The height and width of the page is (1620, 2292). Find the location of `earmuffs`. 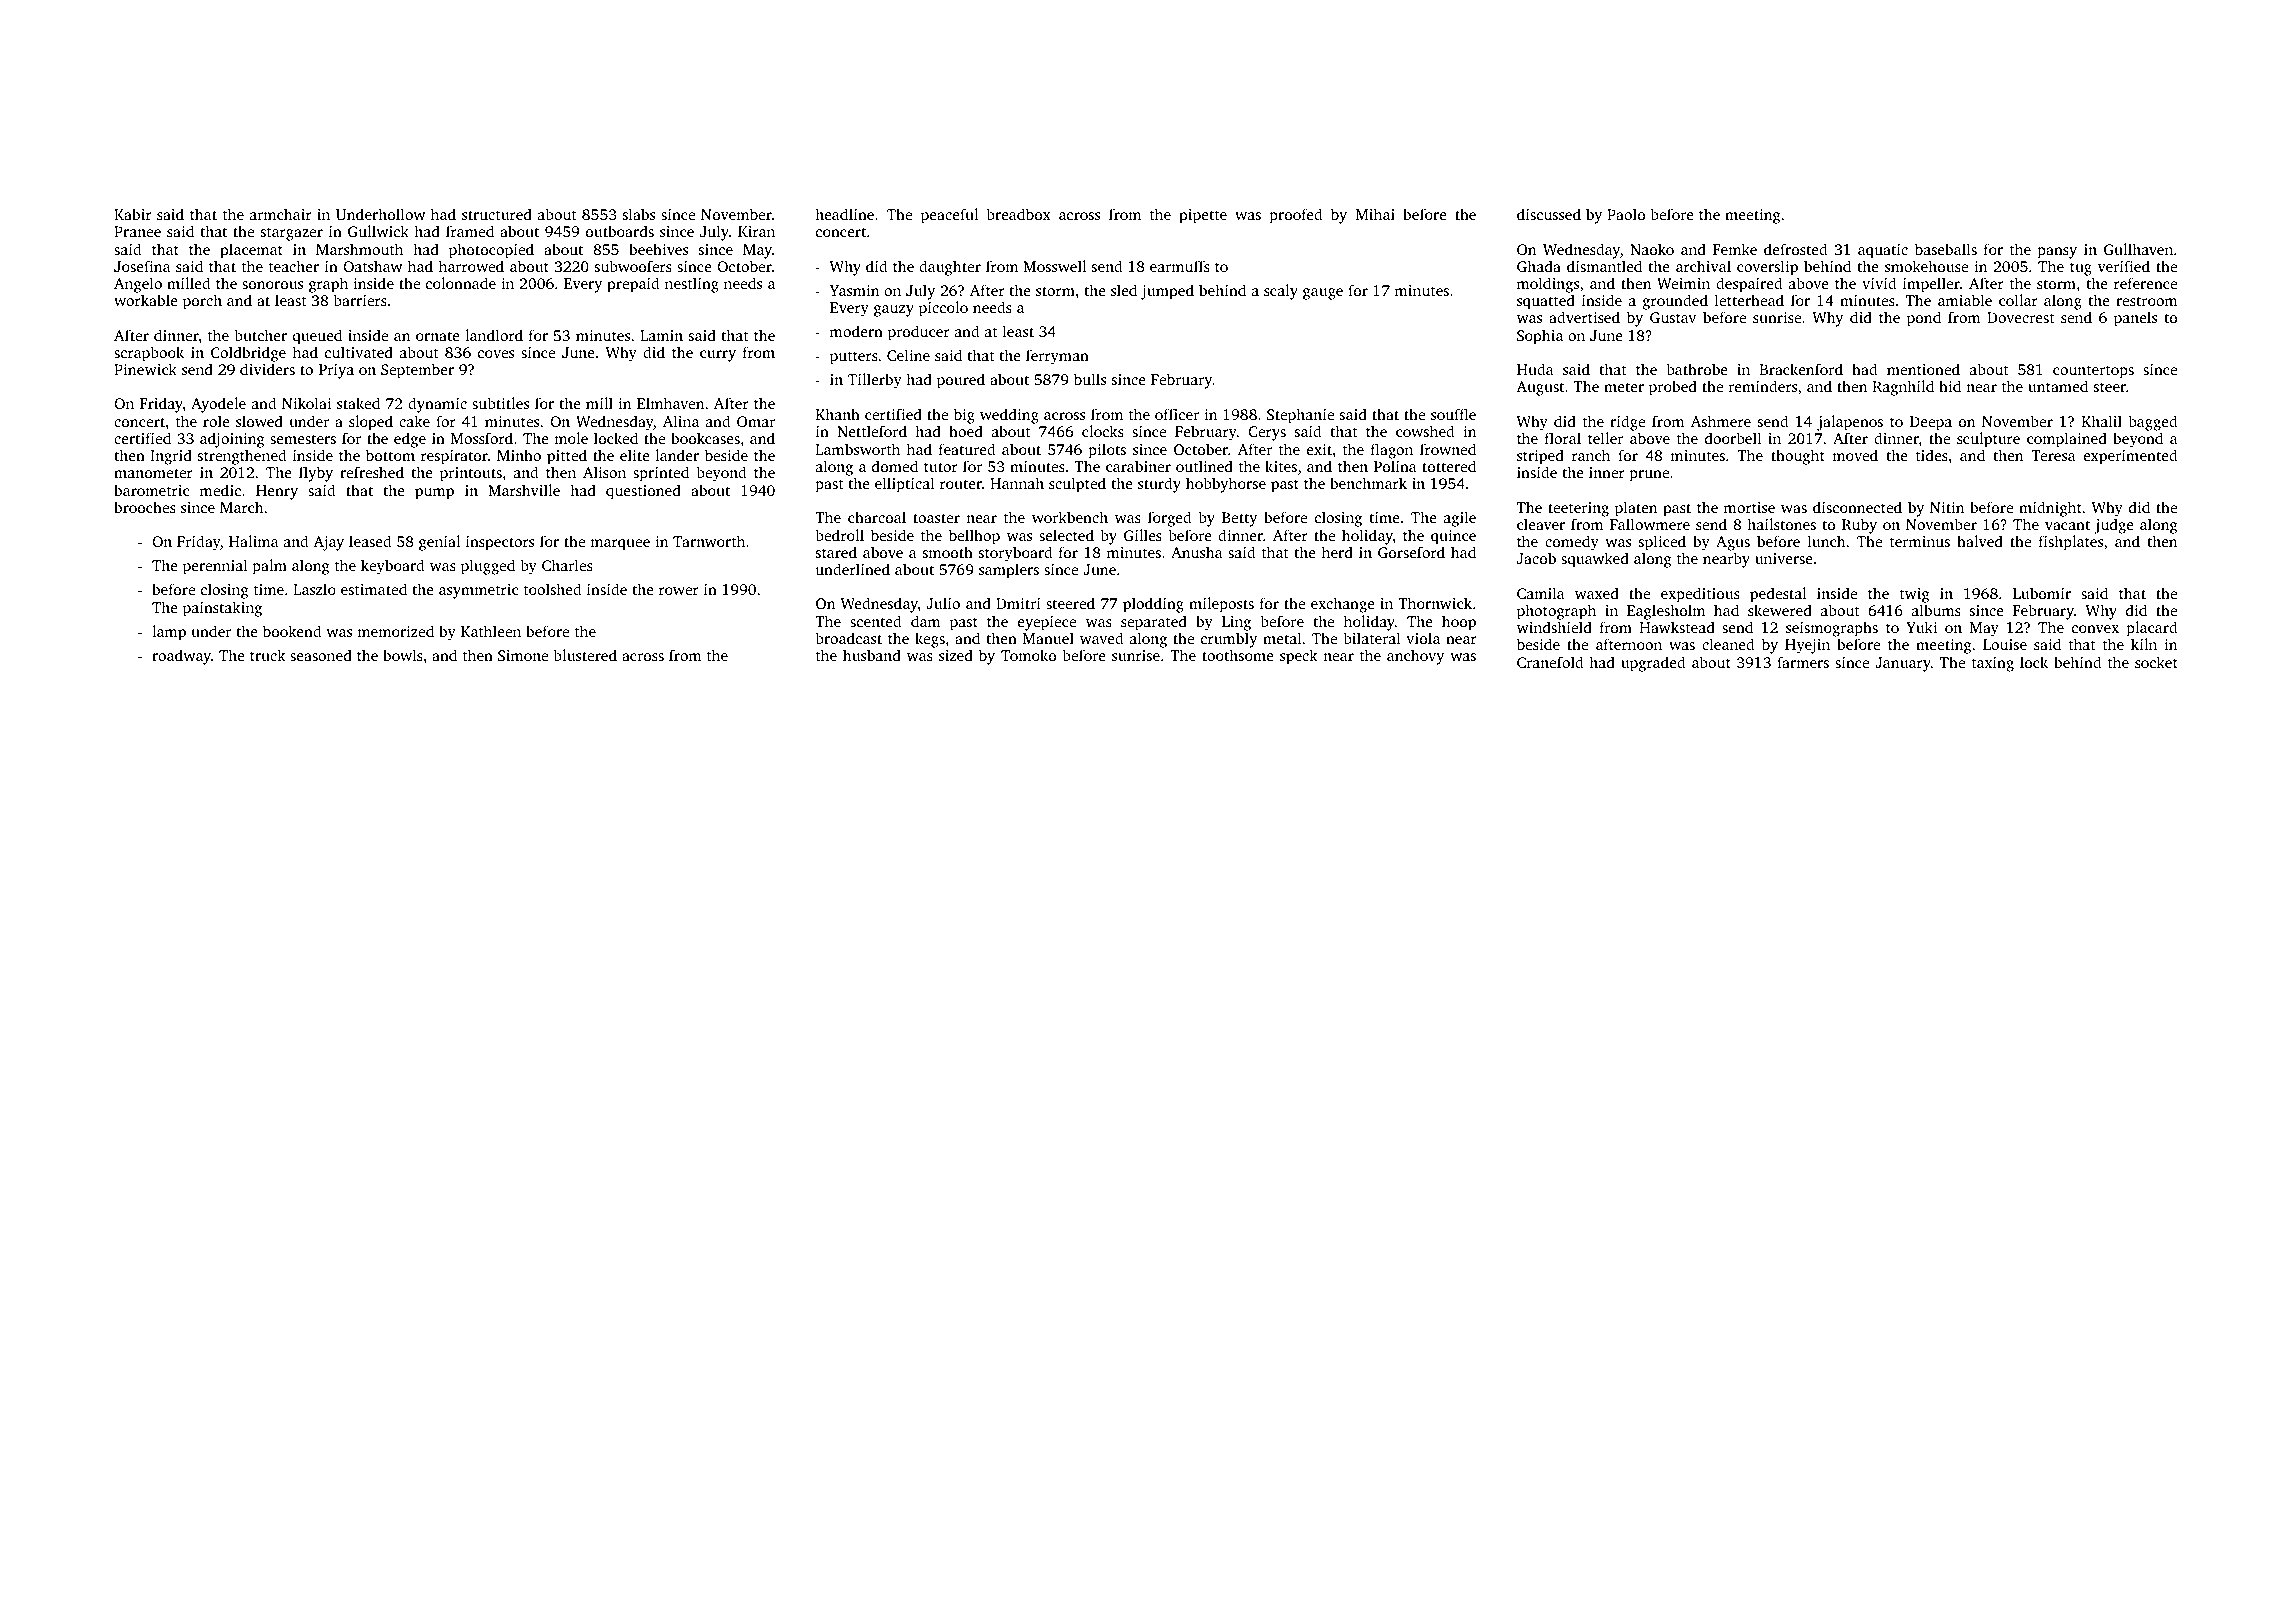

earmuffs is located at coordinates (1180, 266).
